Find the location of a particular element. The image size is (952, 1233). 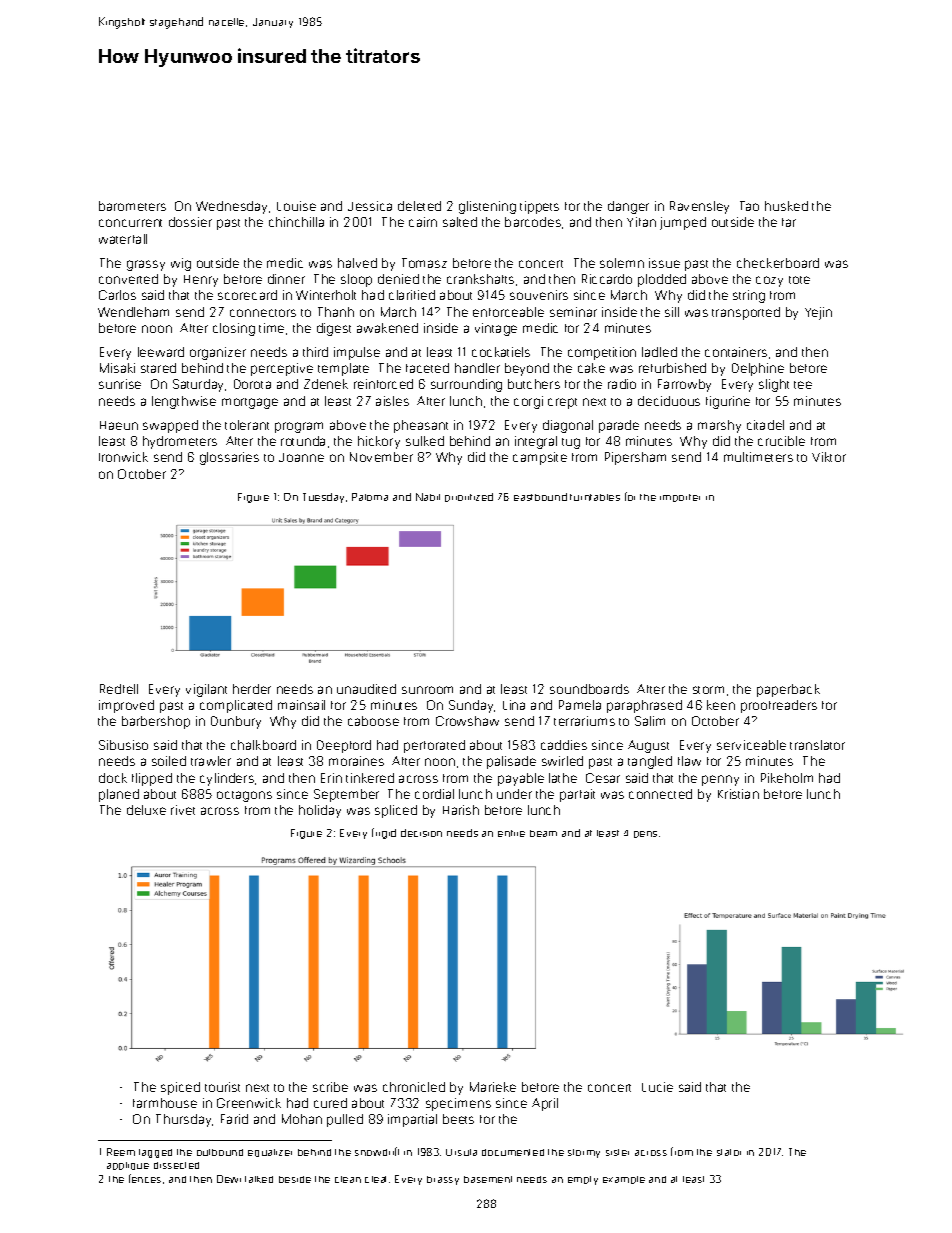

Ironwick is located at coordinates (123, 457).
